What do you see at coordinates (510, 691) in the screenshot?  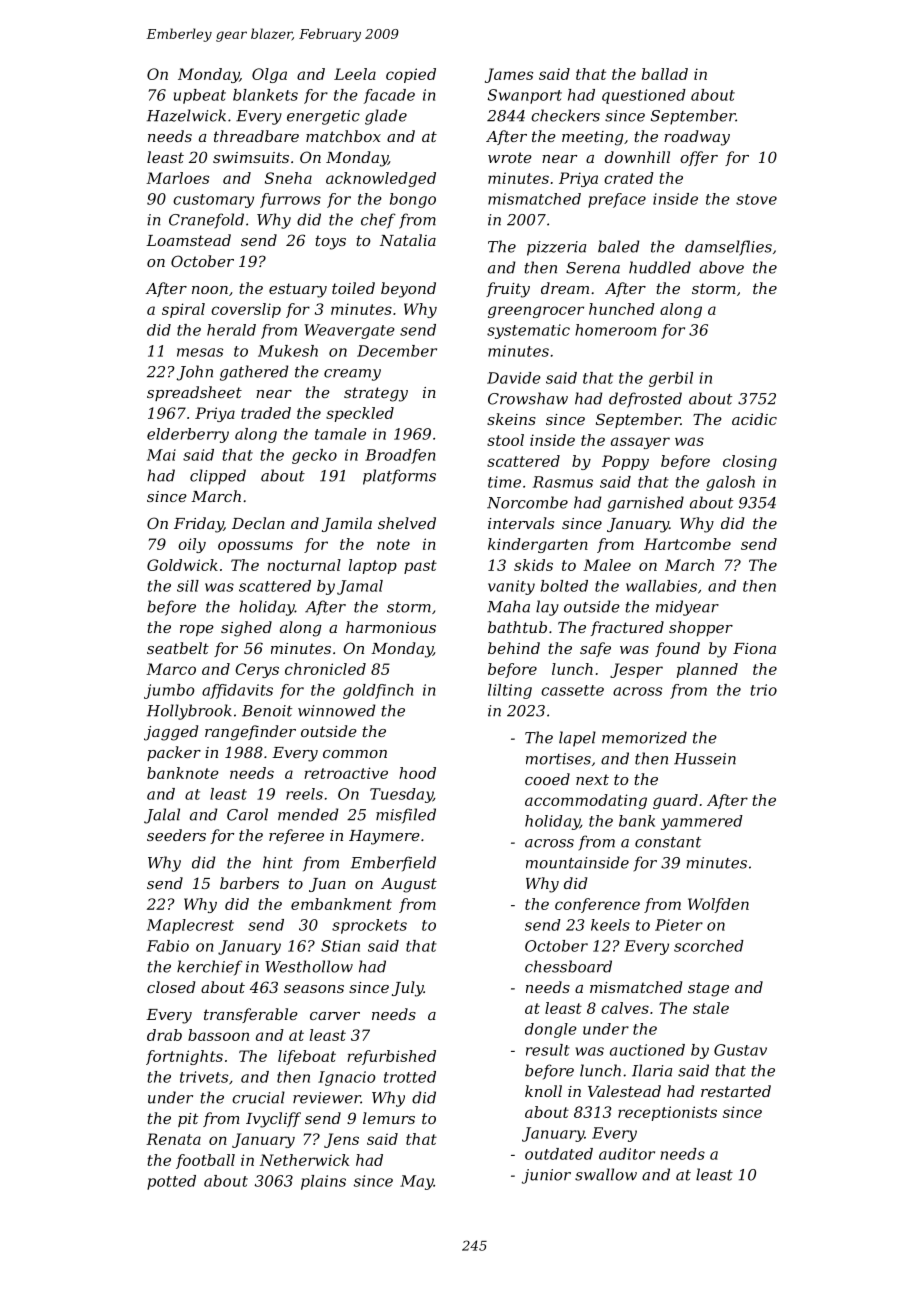 I see `lilting` at bounding box center [510, 691].
